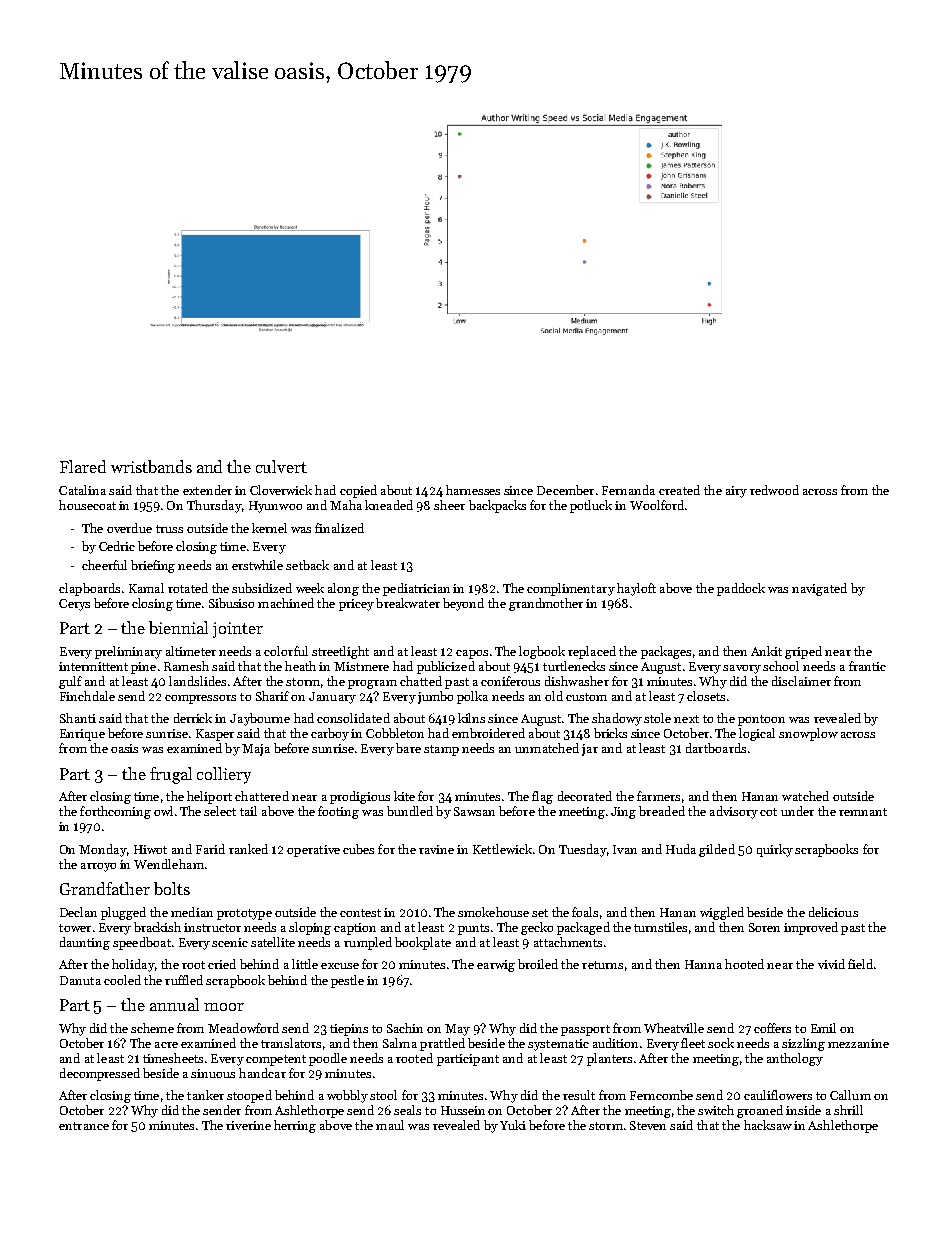 This page has height=1233, width=952. What do you see at coordinates (473, 929) in the page?
I see `punts` at bounding box center [473, 929].
